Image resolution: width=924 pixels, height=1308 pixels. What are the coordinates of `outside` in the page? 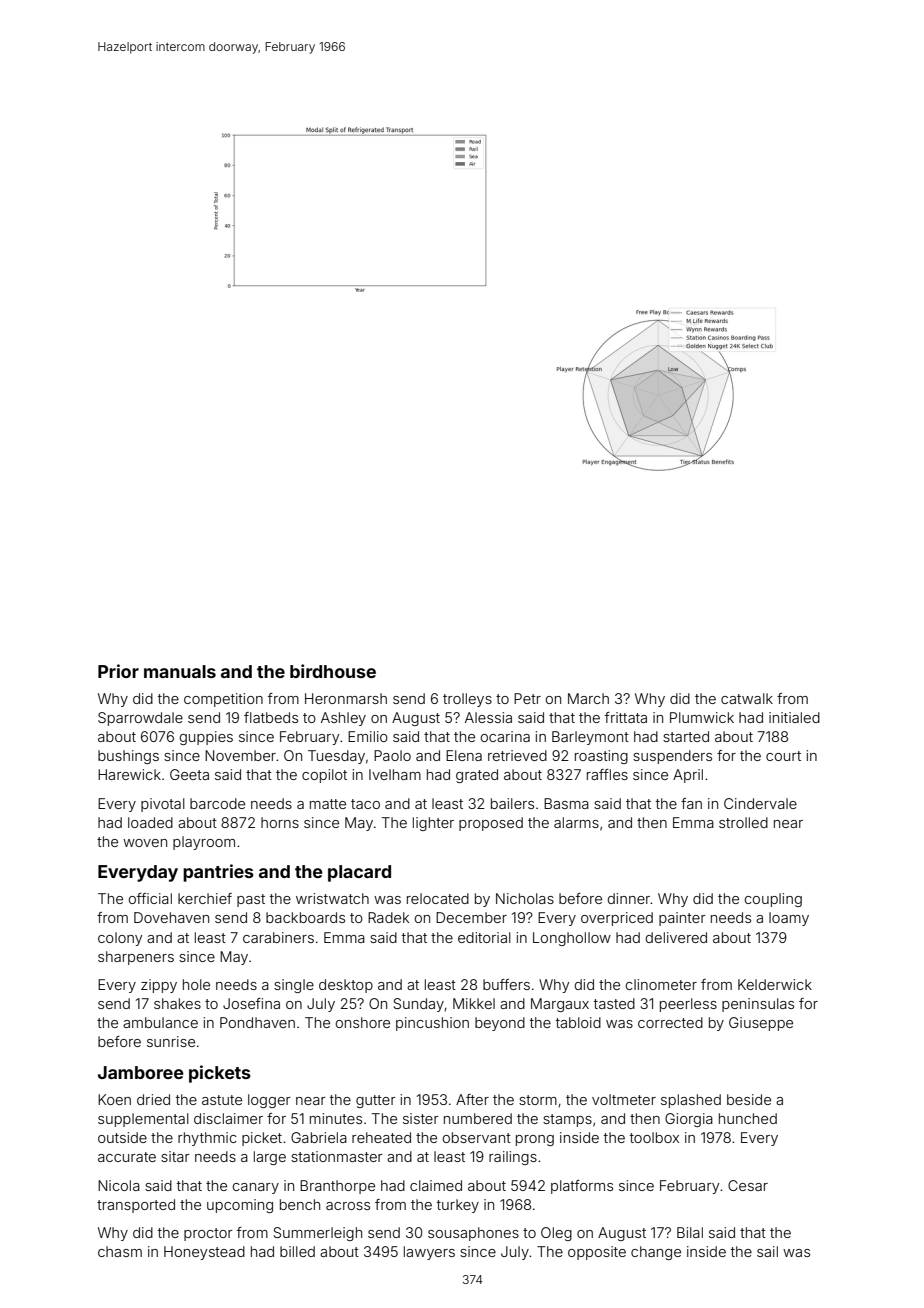 It's located at (122, 1137).
